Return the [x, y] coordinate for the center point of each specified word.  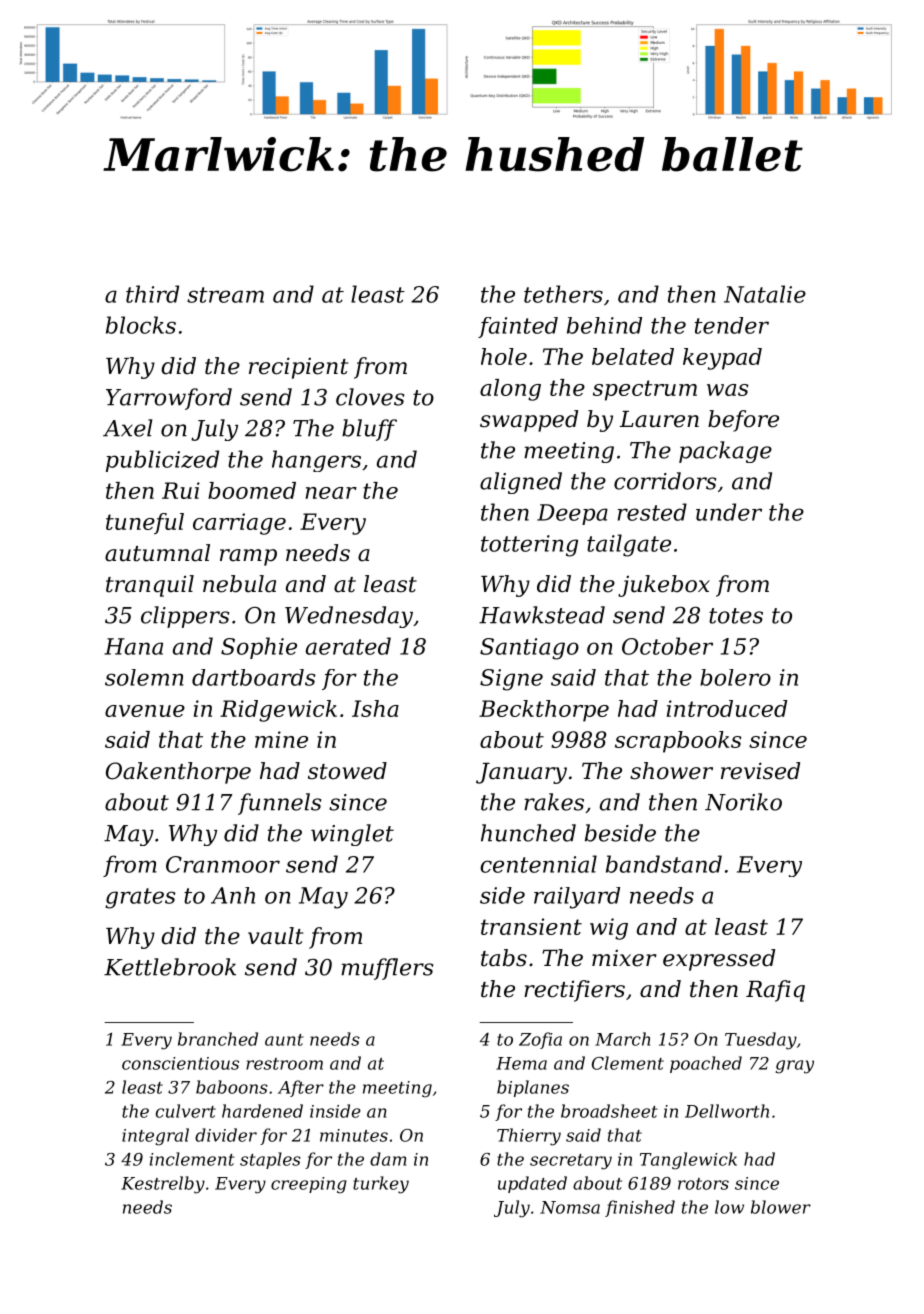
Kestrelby [163, 1185]
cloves [370, 397]
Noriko [743, 802]
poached [706, 1064]
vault [275, 936]
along [510, 390]
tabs [504, 958]
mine [281, 739]
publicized [162, 461]
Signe [511, 680]
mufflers [387, 969]
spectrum [645, 390]
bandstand [664, 864]
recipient [298, 368]
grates [140, 898]
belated [633, 356]
